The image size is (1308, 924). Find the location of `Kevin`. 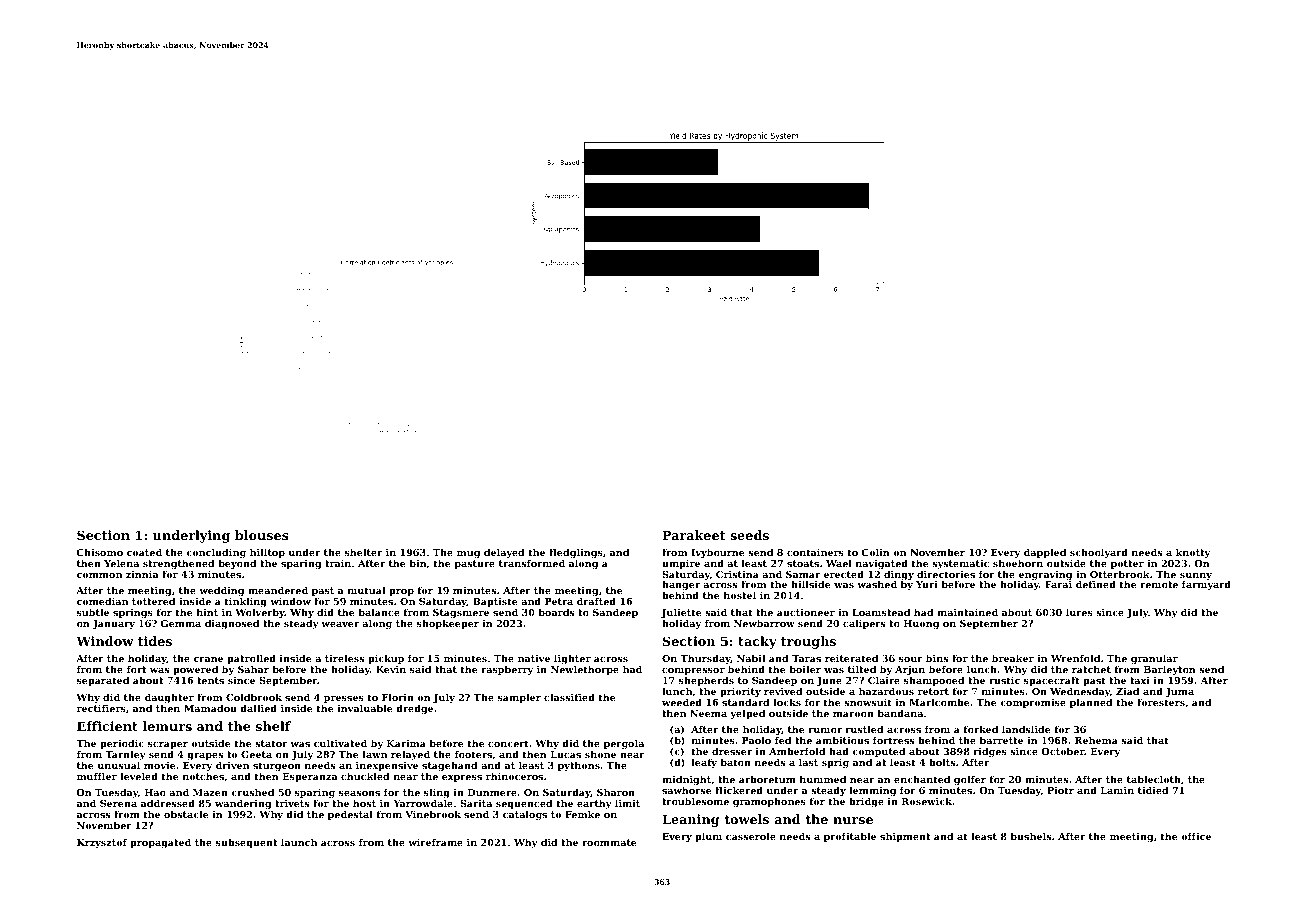

Kevin is located at coordinates (391, 669).
